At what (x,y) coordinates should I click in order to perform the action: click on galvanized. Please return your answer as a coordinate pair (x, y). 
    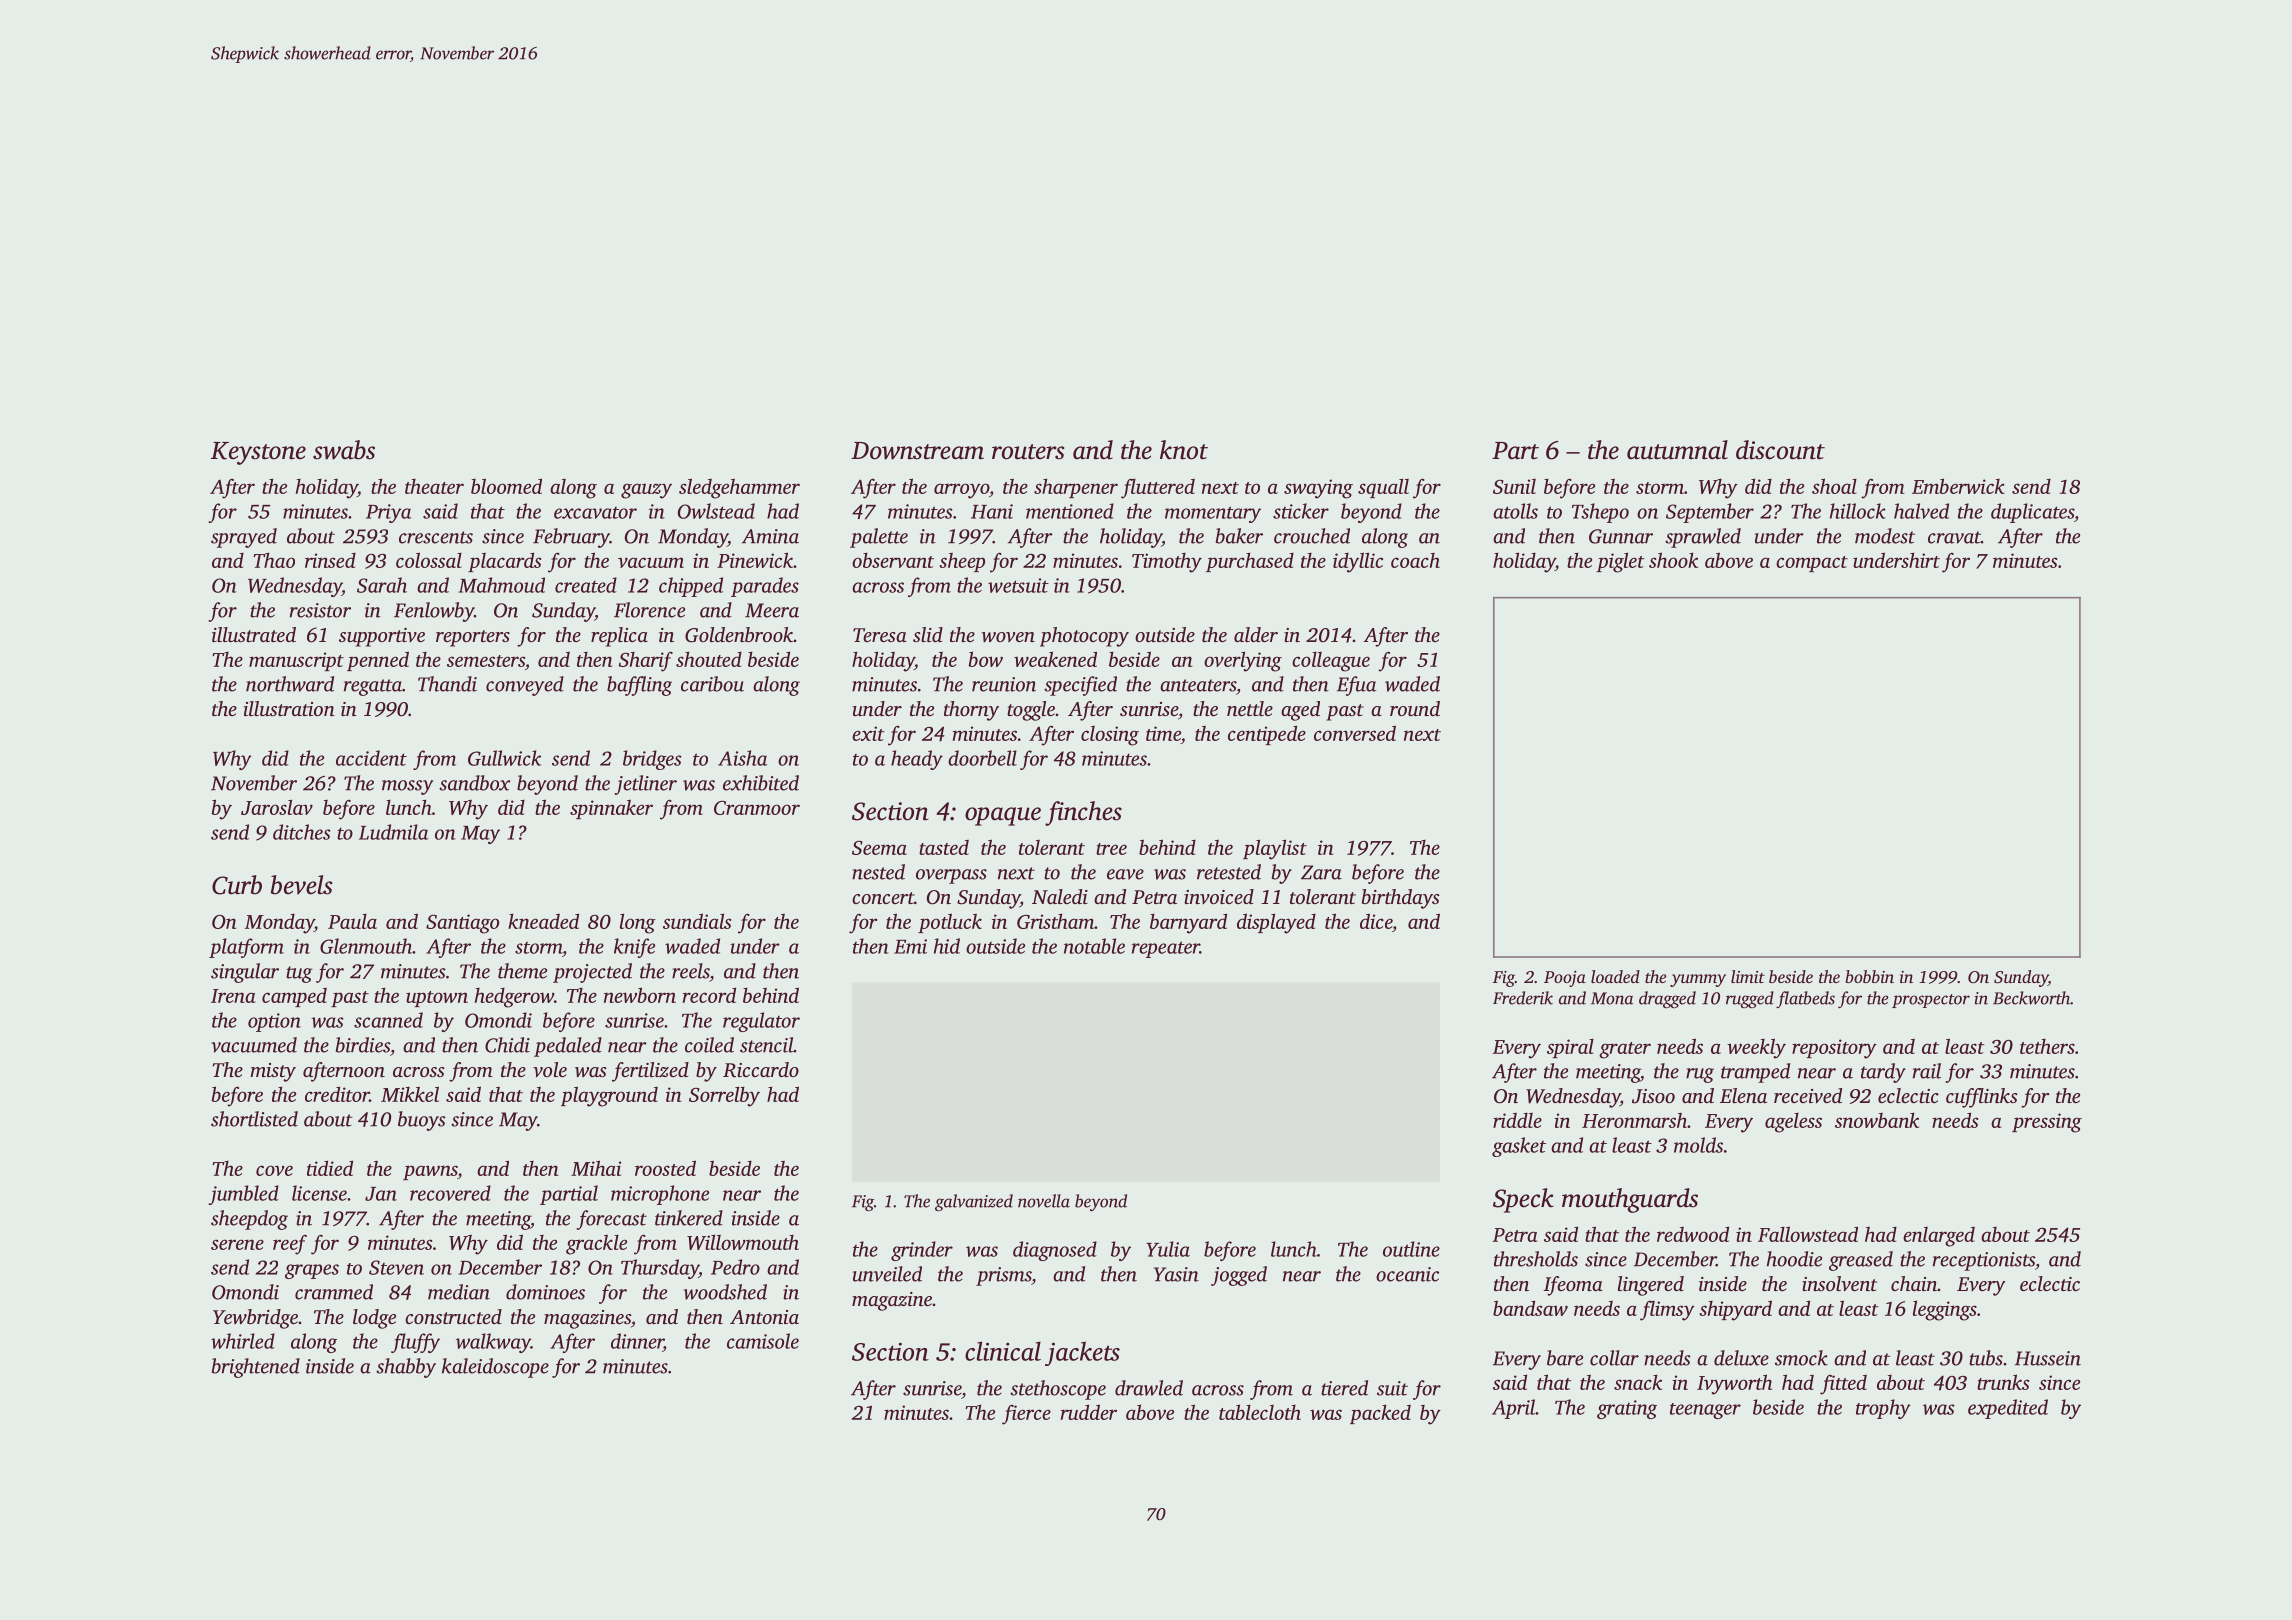
    Looking at the image, I should click on (974, 1202).
